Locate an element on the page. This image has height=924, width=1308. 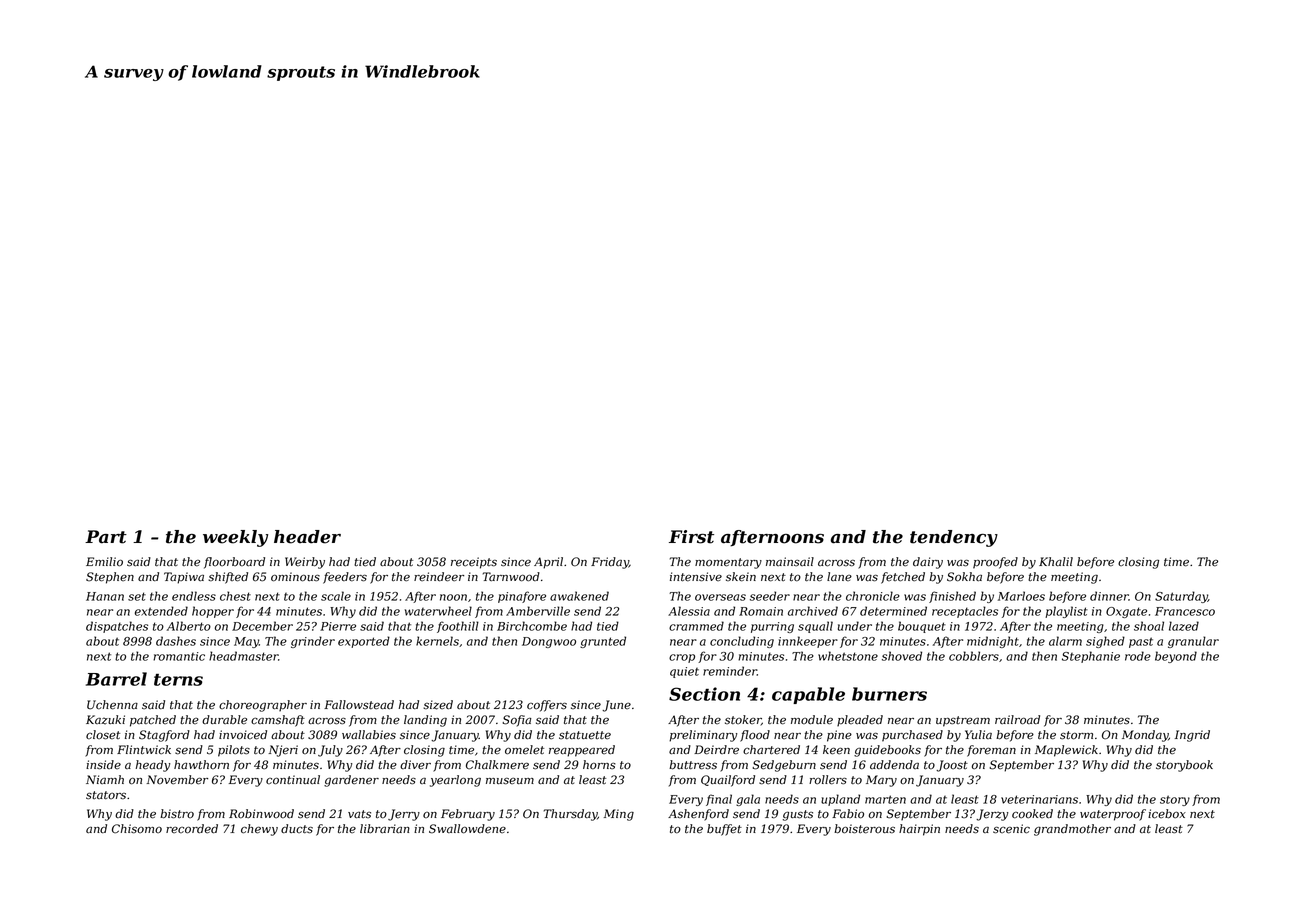
tendency is located at coordinates (954, 538).
